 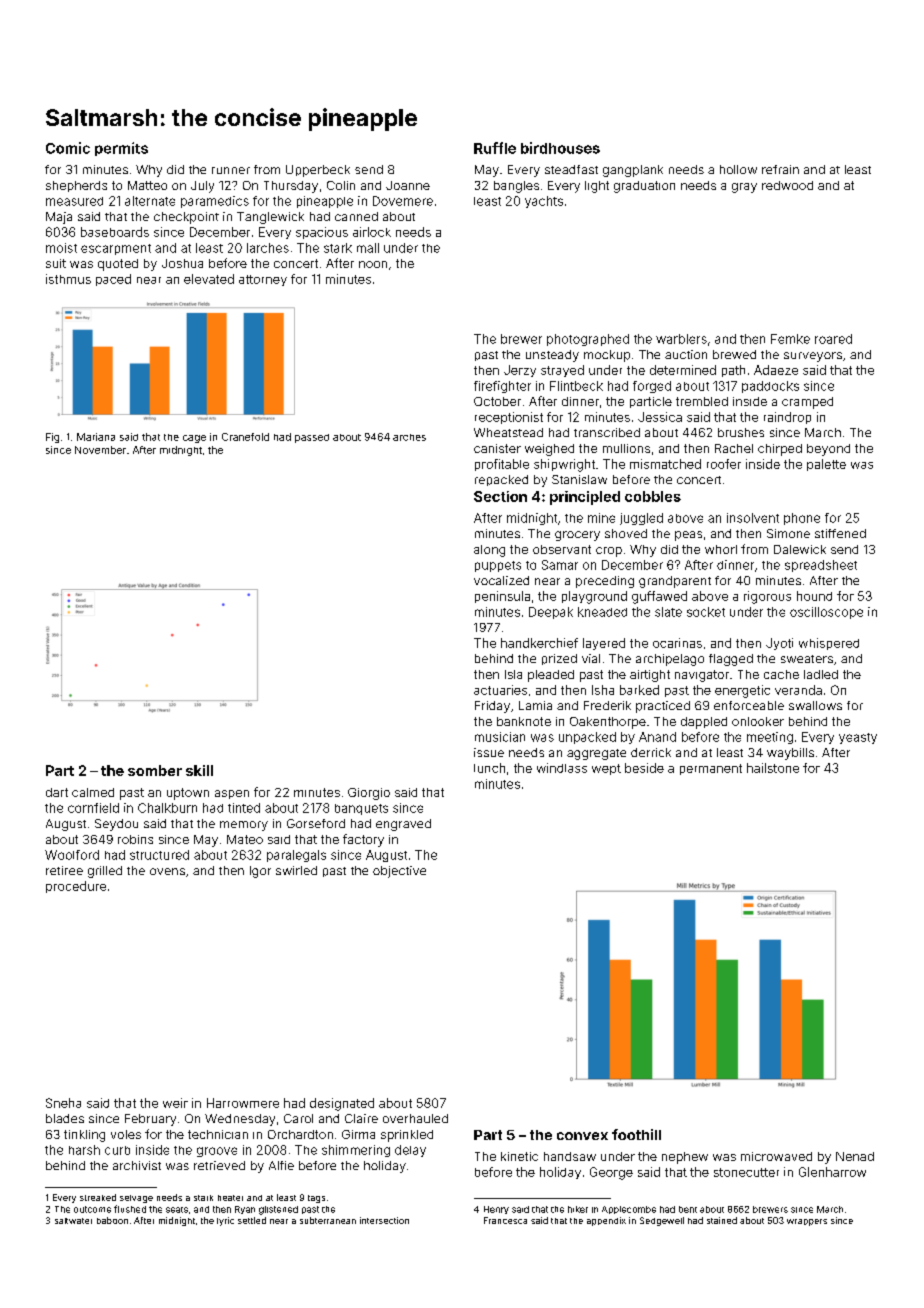 What do you see at coordinates (263, 280) in the page?
I see `attorney` at bounding box center [263, 280].
